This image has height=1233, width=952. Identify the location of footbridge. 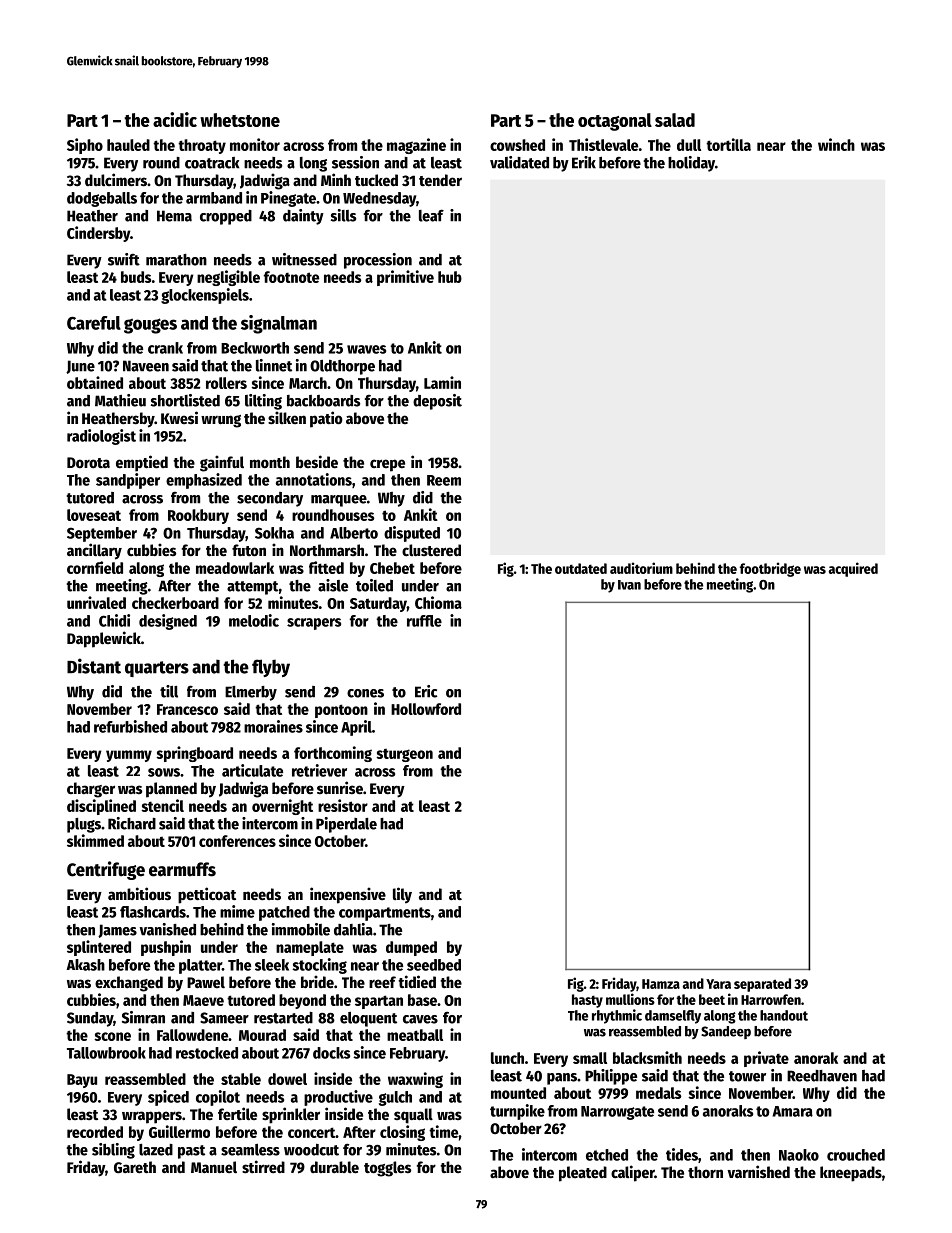
(770, 569).
